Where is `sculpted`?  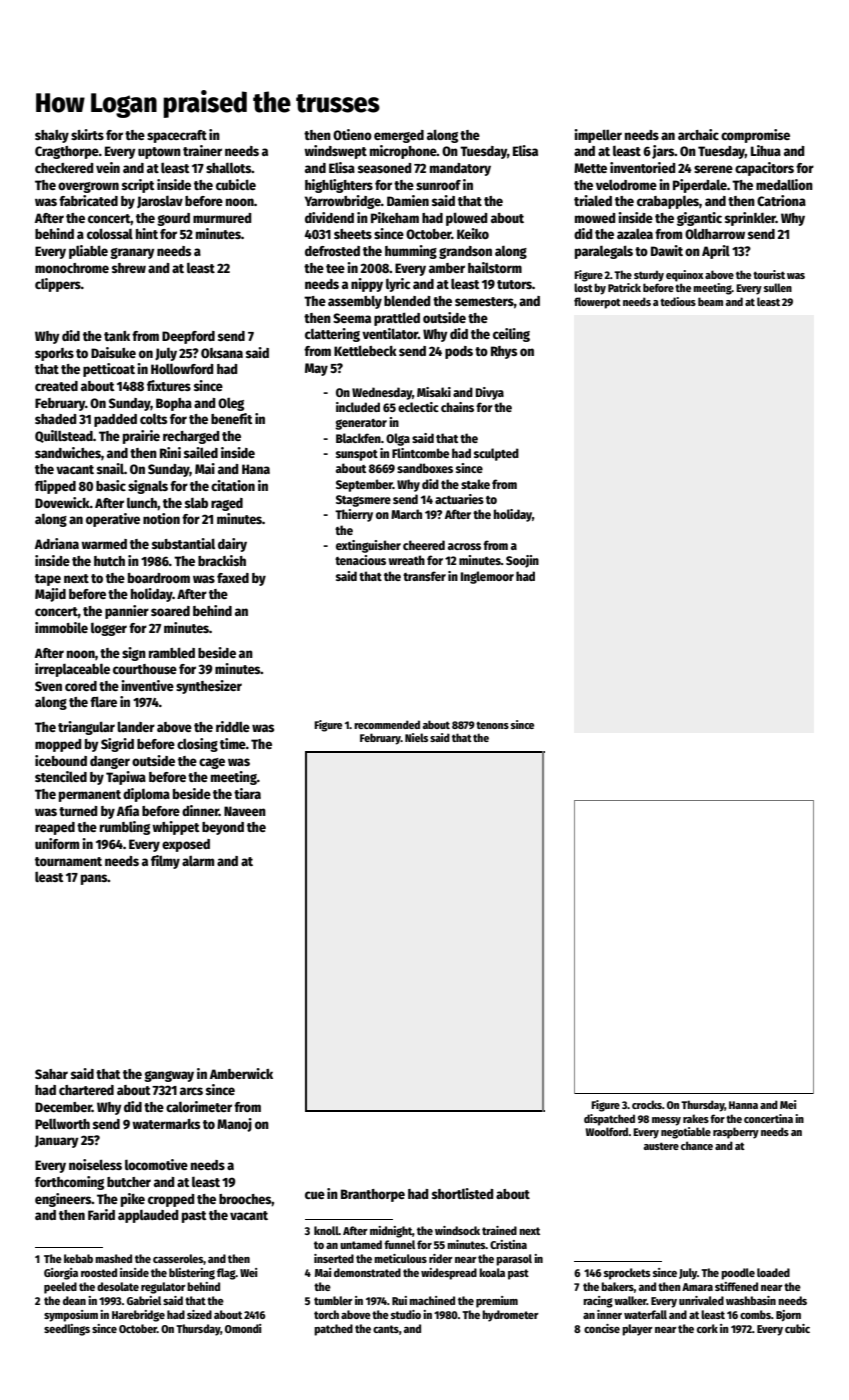 sculpted is located at coordinates (496, 454).
